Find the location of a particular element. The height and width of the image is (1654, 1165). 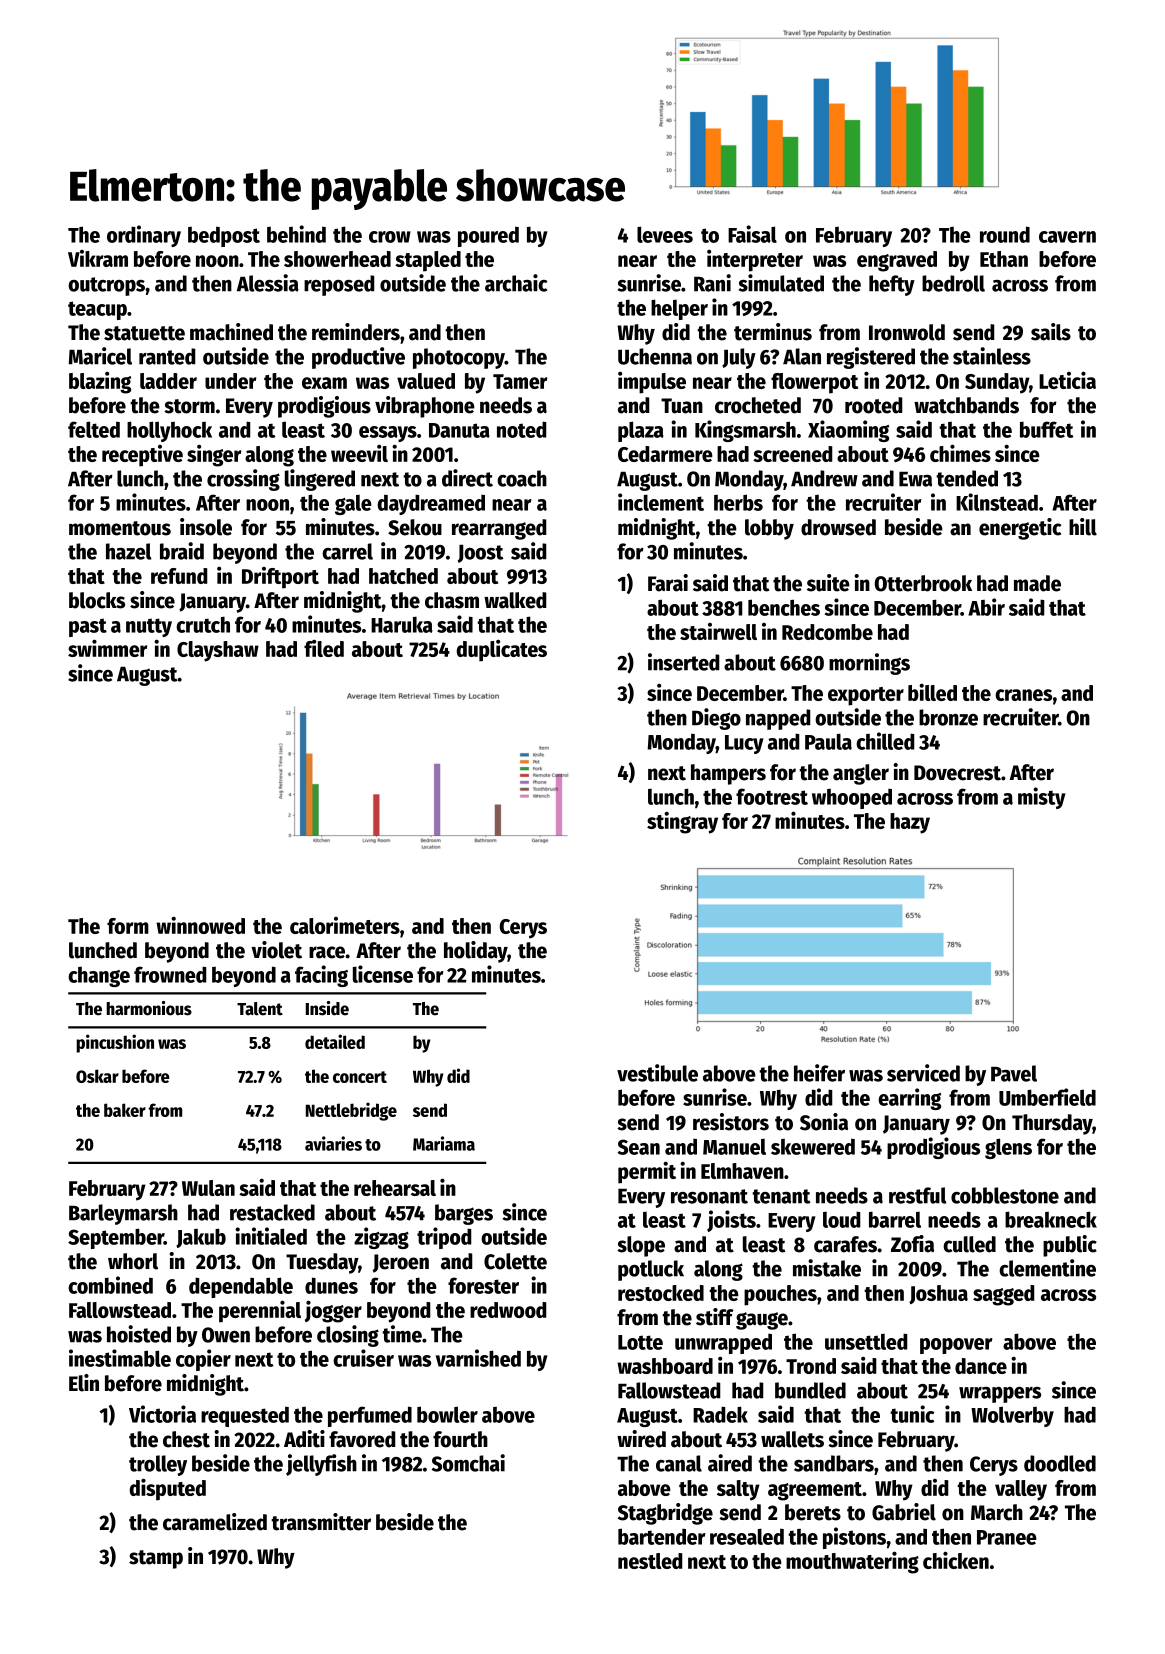

Ewa is located at coordinates (915, 479).
